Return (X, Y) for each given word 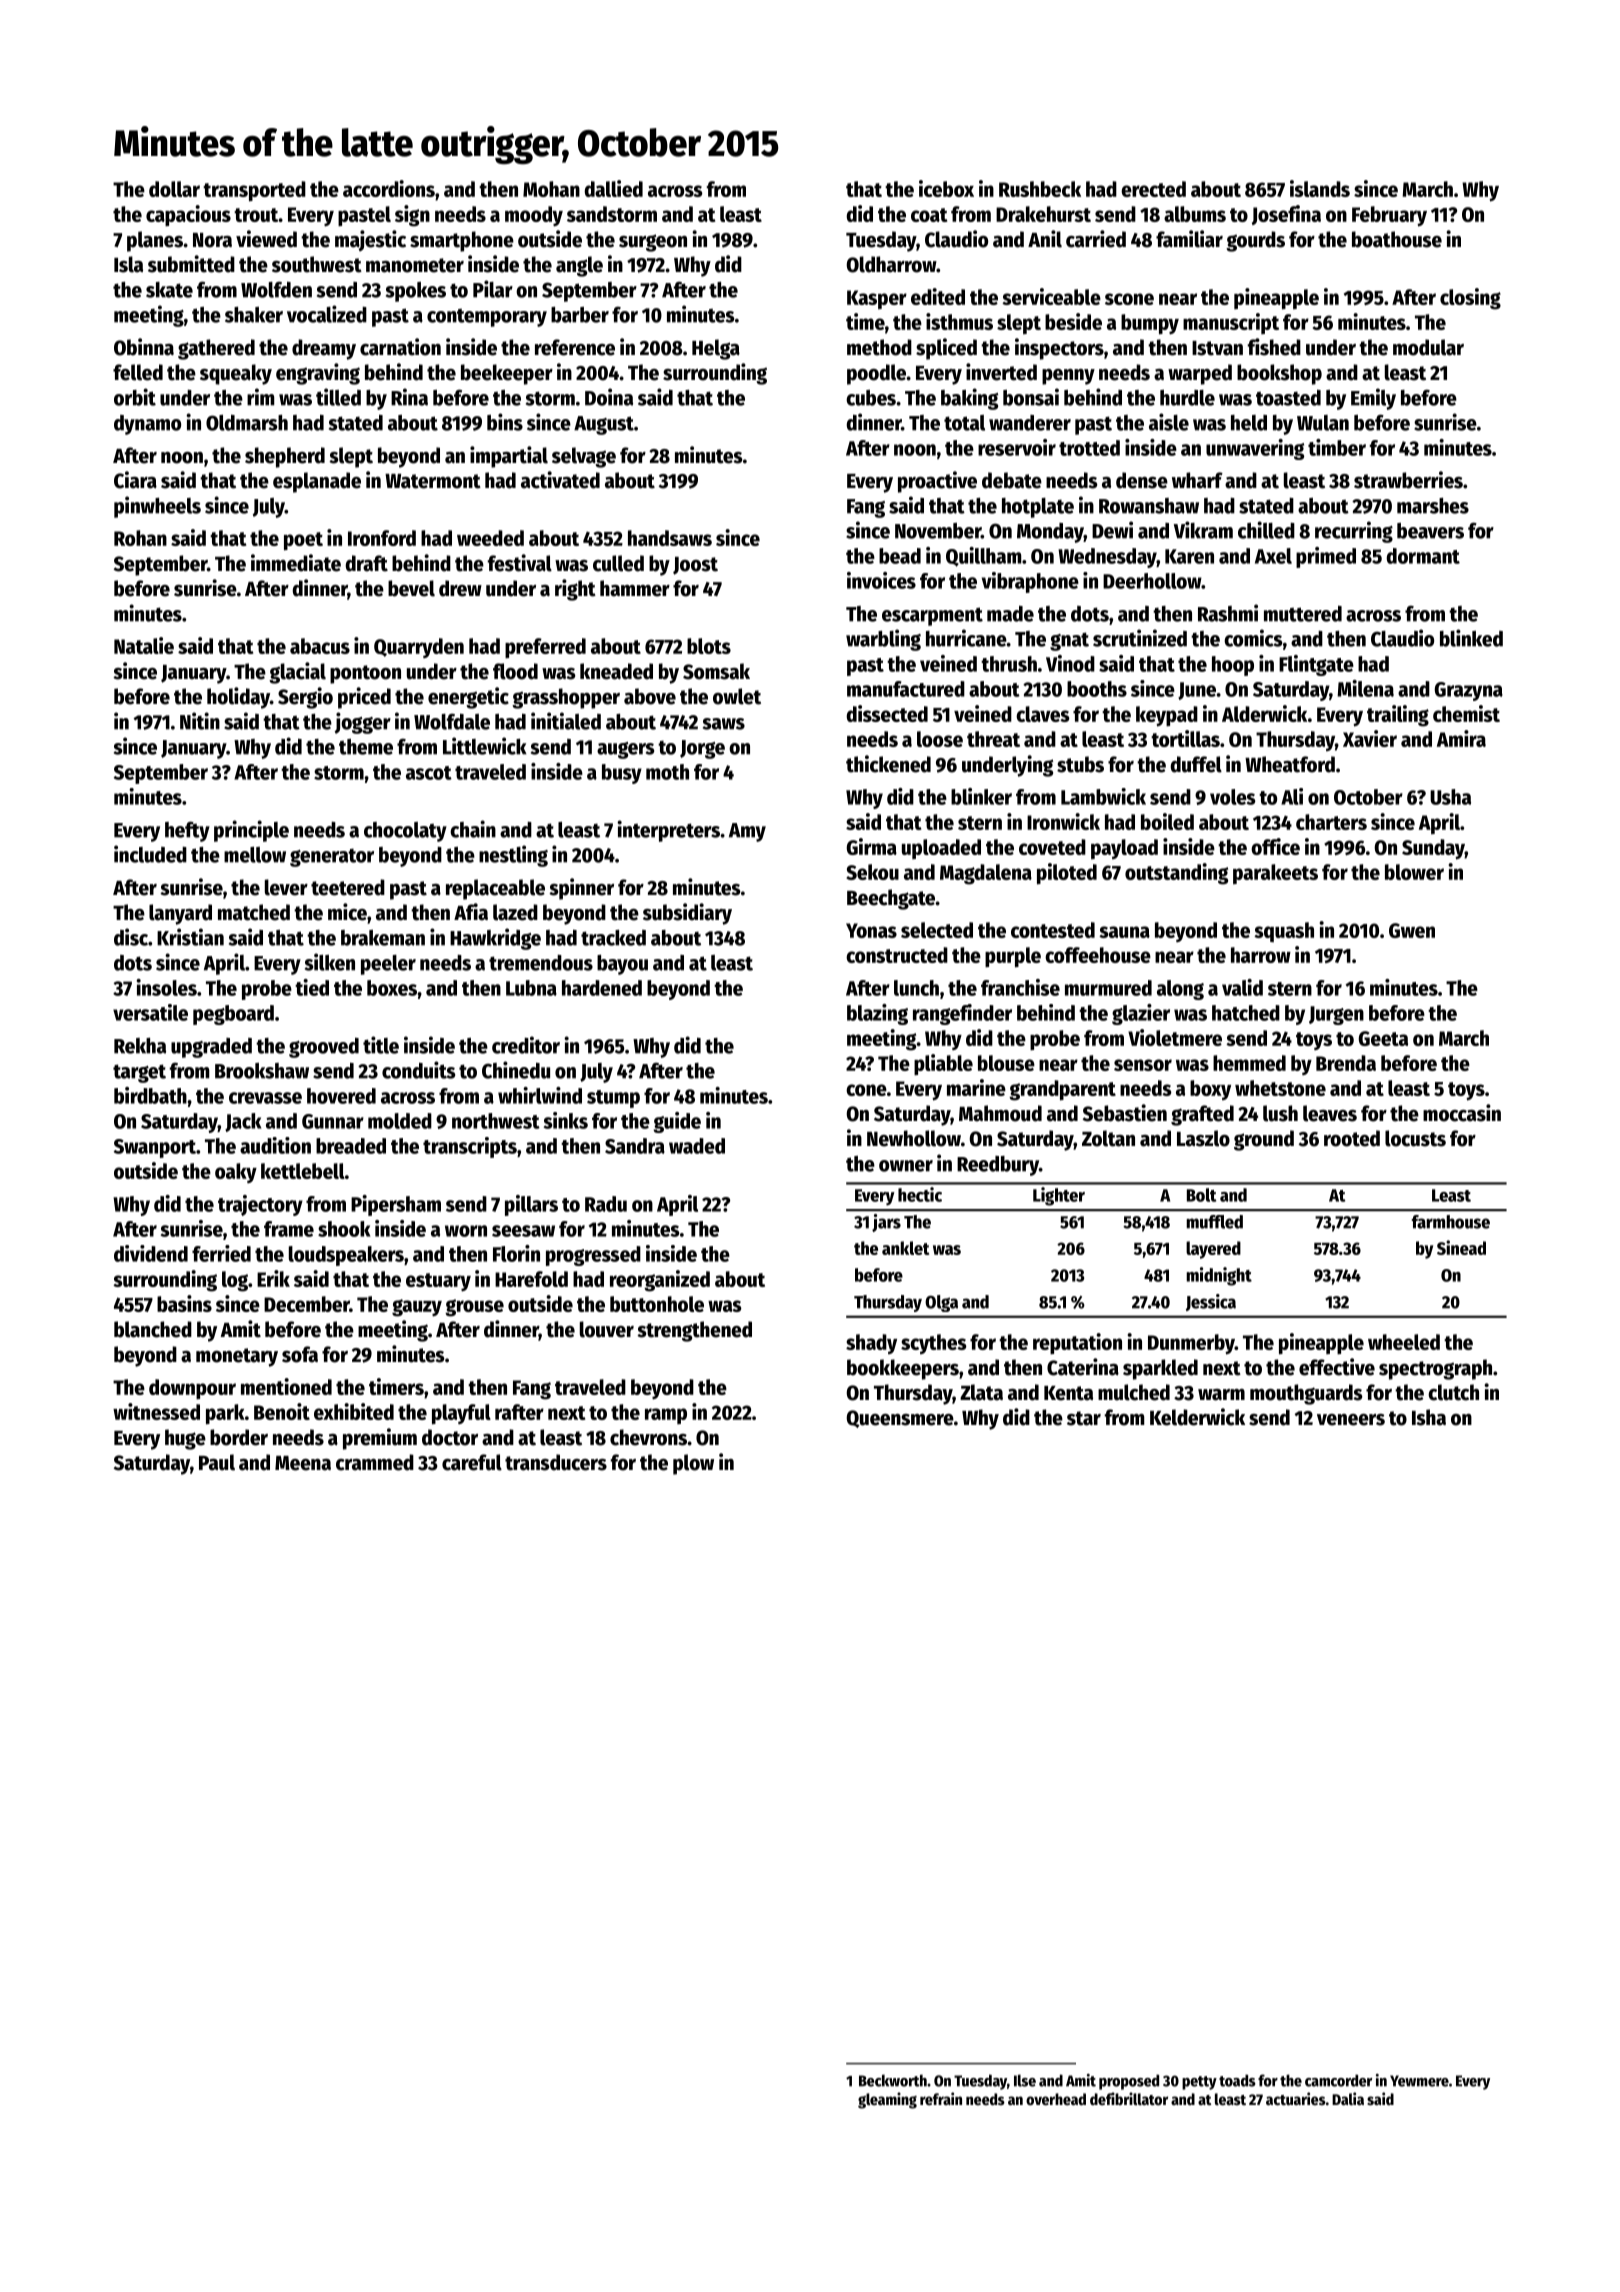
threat (993, 739)
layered (1213, 1250)
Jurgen (1336, 1015)
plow (693, 1464)
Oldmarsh (247, 423)
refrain (941, 2099)
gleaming (887, 2100)
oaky (236, 1173)
